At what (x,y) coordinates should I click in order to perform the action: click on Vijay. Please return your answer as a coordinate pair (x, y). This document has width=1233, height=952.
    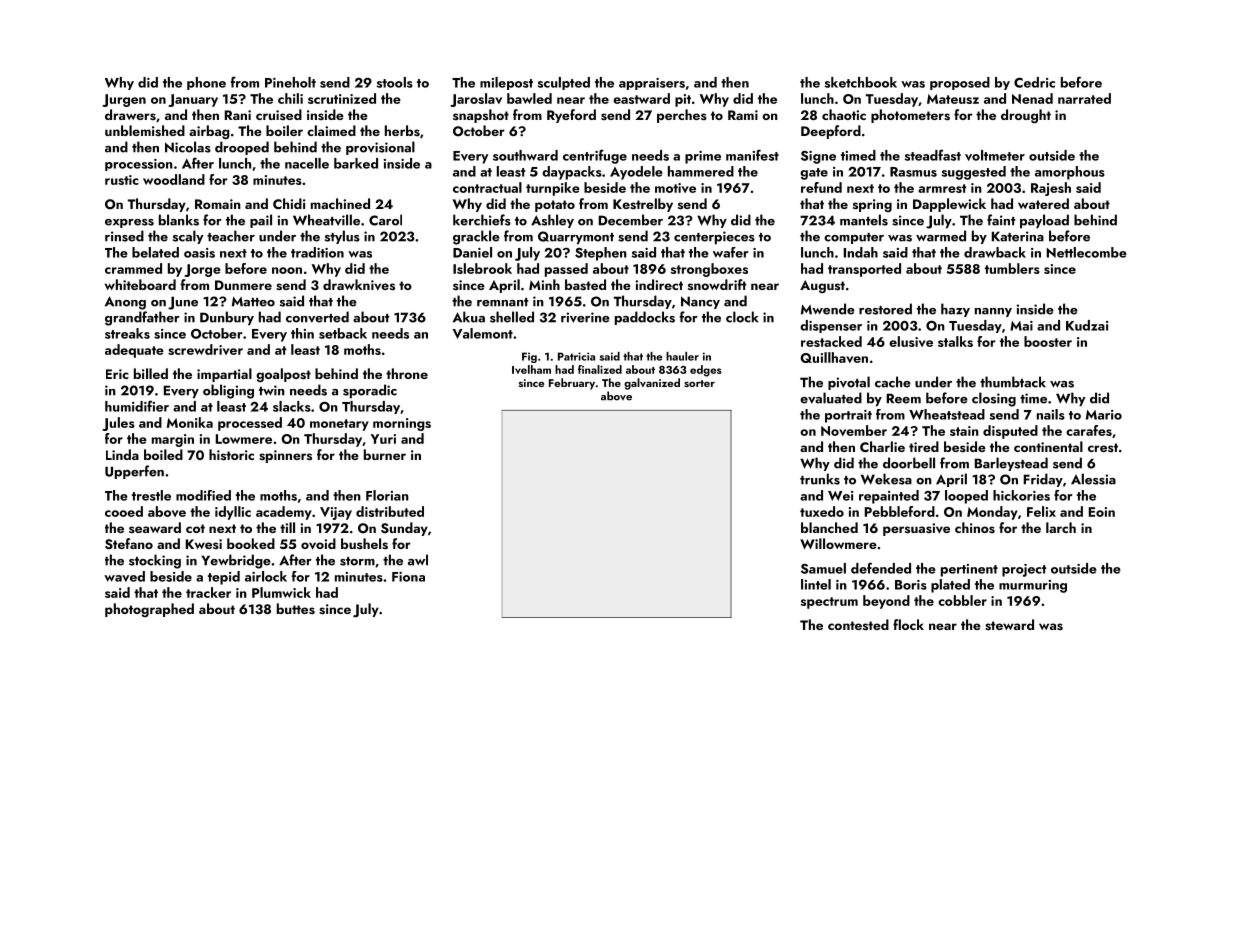
    Looking at the image, I should click on (336, 513).
